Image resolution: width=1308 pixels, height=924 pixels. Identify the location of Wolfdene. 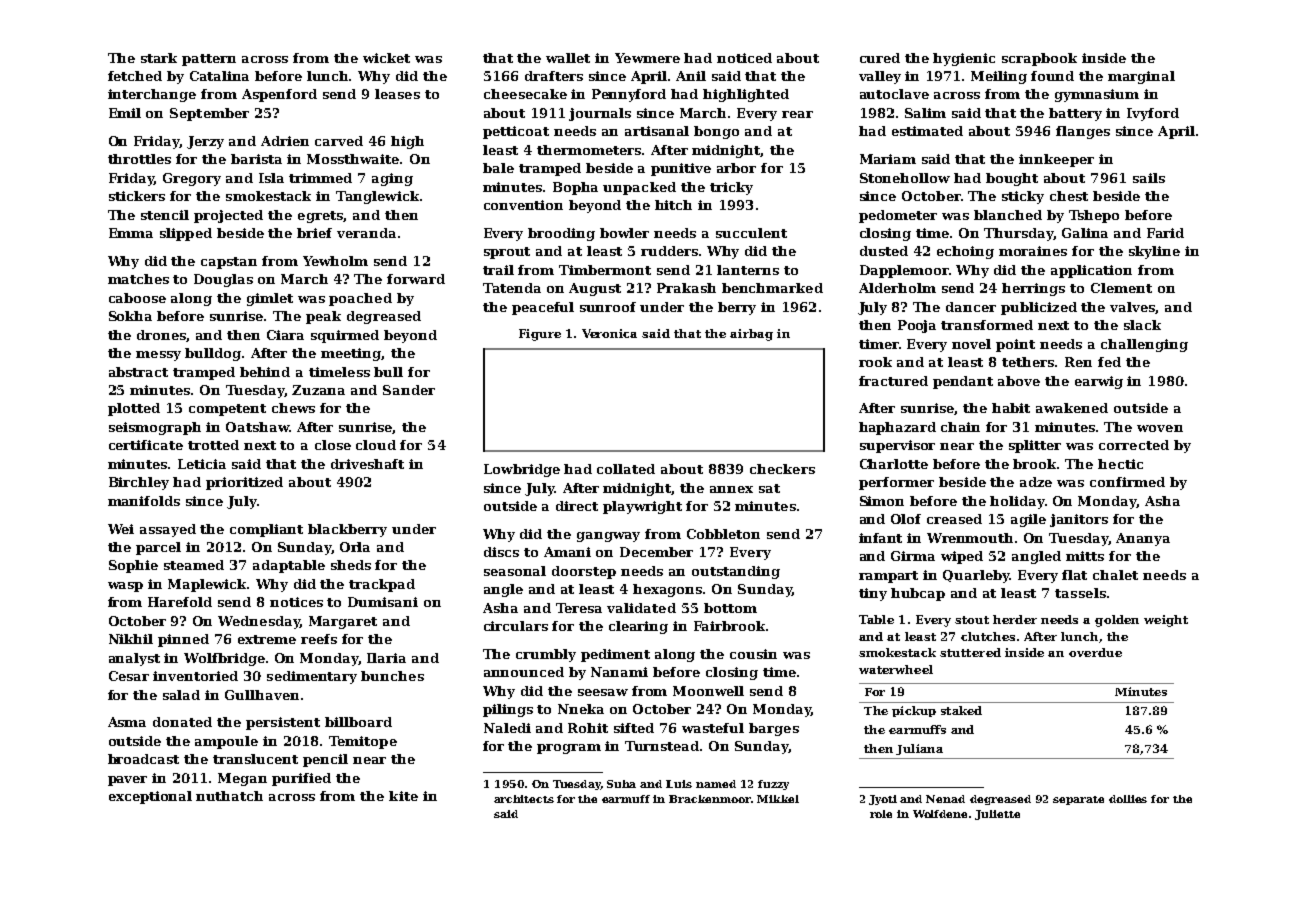
(940, 814).
